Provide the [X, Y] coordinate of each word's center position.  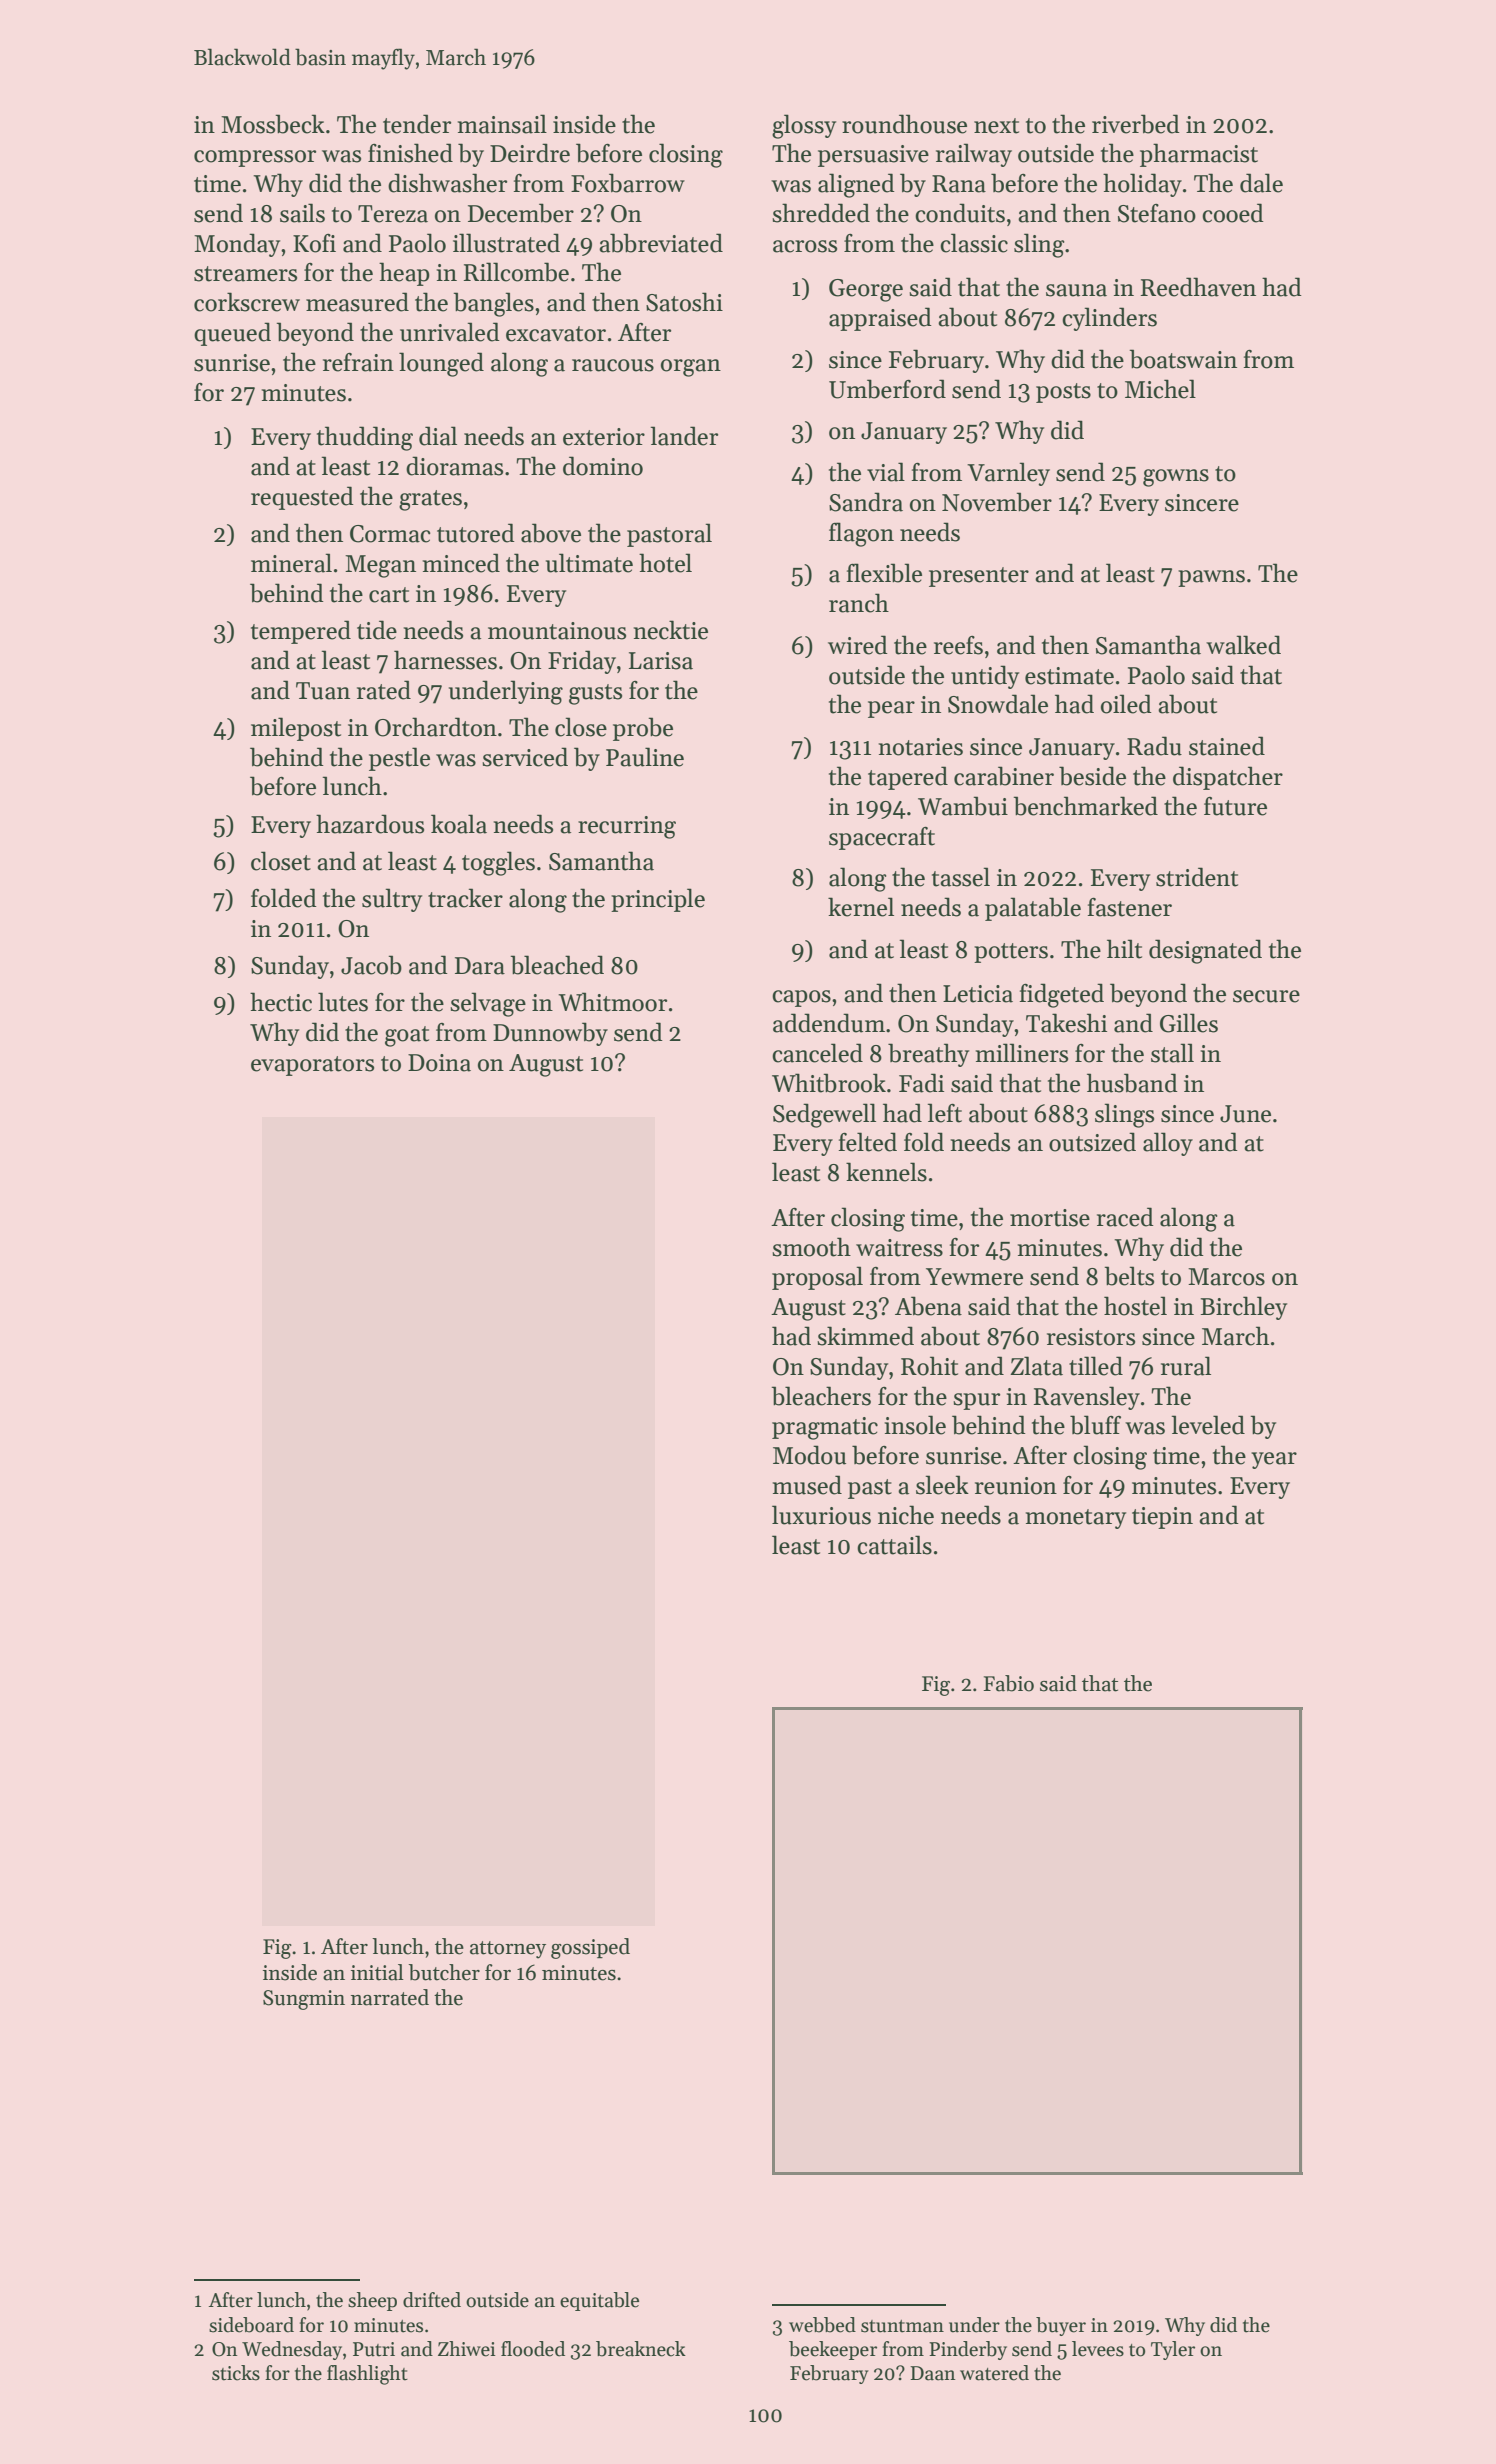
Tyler [1173, 2350]
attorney [508, 1950]
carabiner [1004, 776]
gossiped [590, 1948]
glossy [804, 126]
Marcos [1226, 1277]
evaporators [312, 1066]
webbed [822, 2325]
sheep [372, 2301]
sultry [392, 900]
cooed [1233, 213]
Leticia [978, 994]
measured [357, 302]
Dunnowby [550, 1034]
